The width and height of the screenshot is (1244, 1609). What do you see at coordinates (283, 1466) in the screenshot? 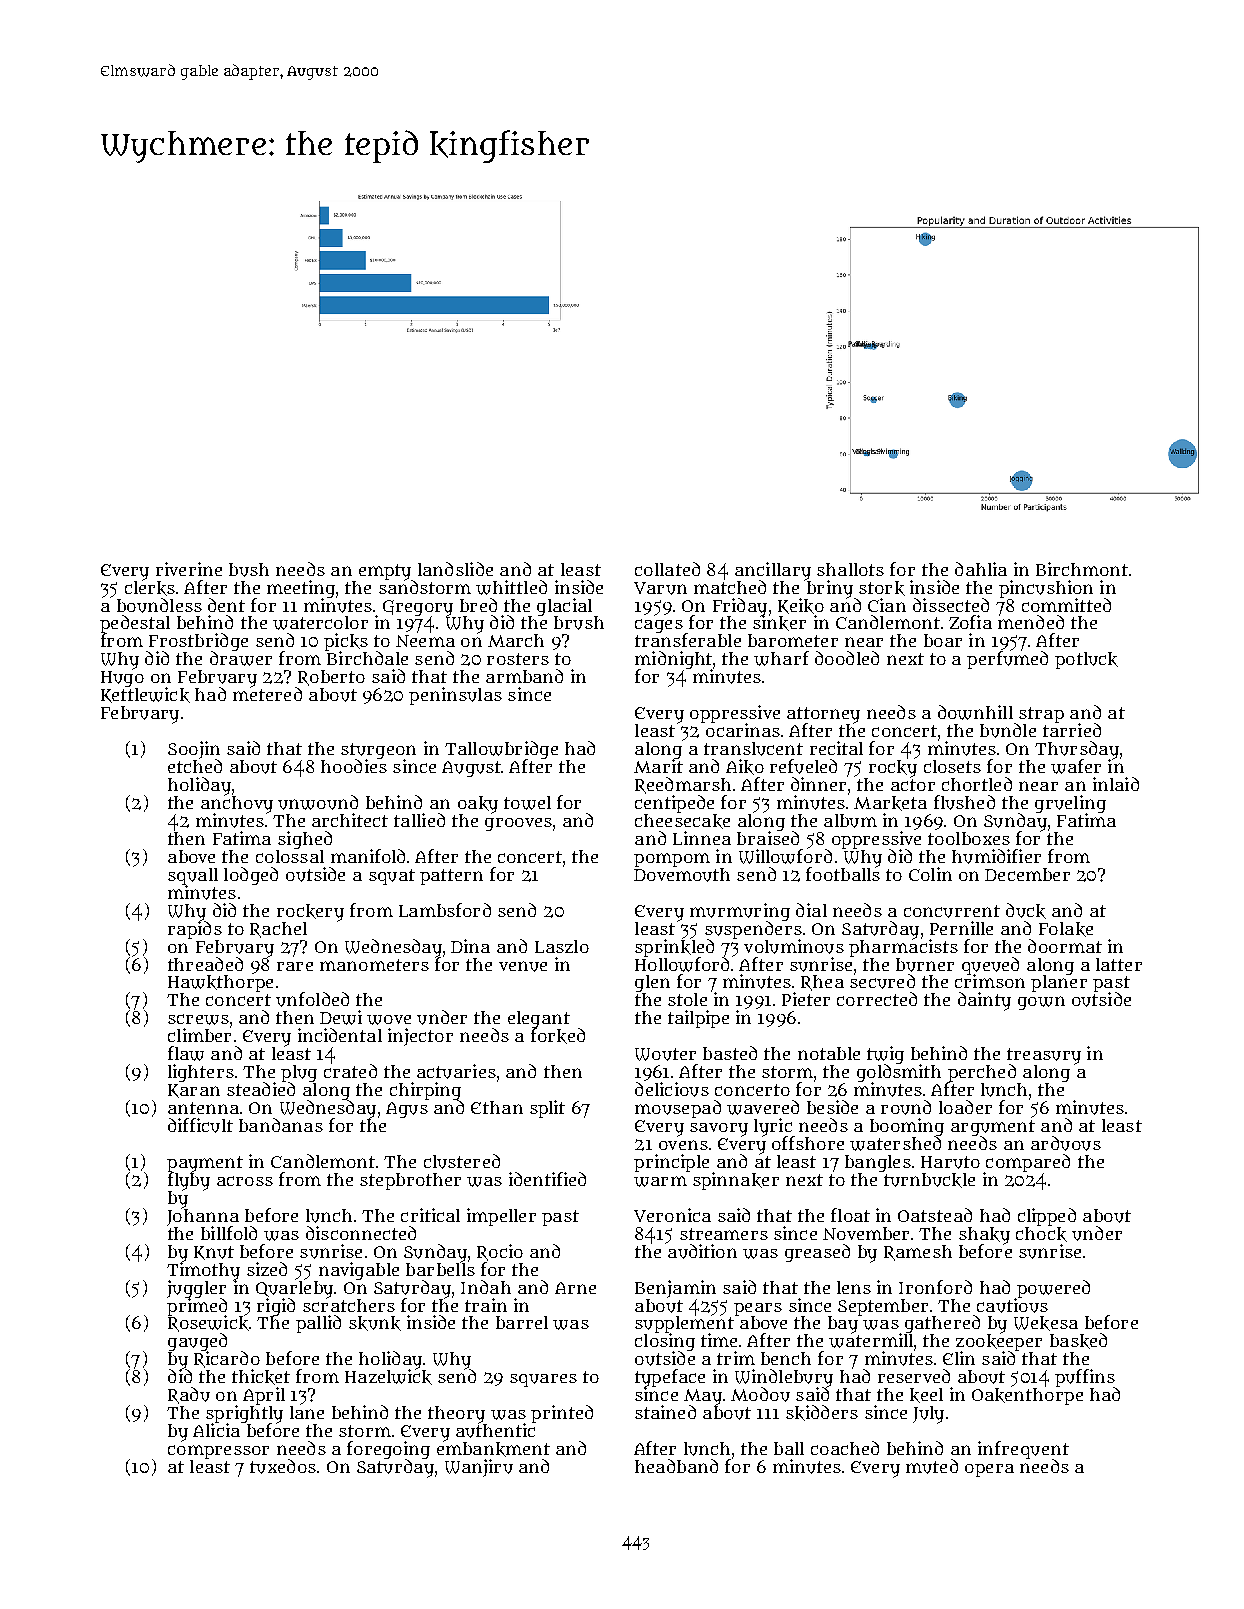
I see `tuxedos` at bounding box center [283, 1466].
